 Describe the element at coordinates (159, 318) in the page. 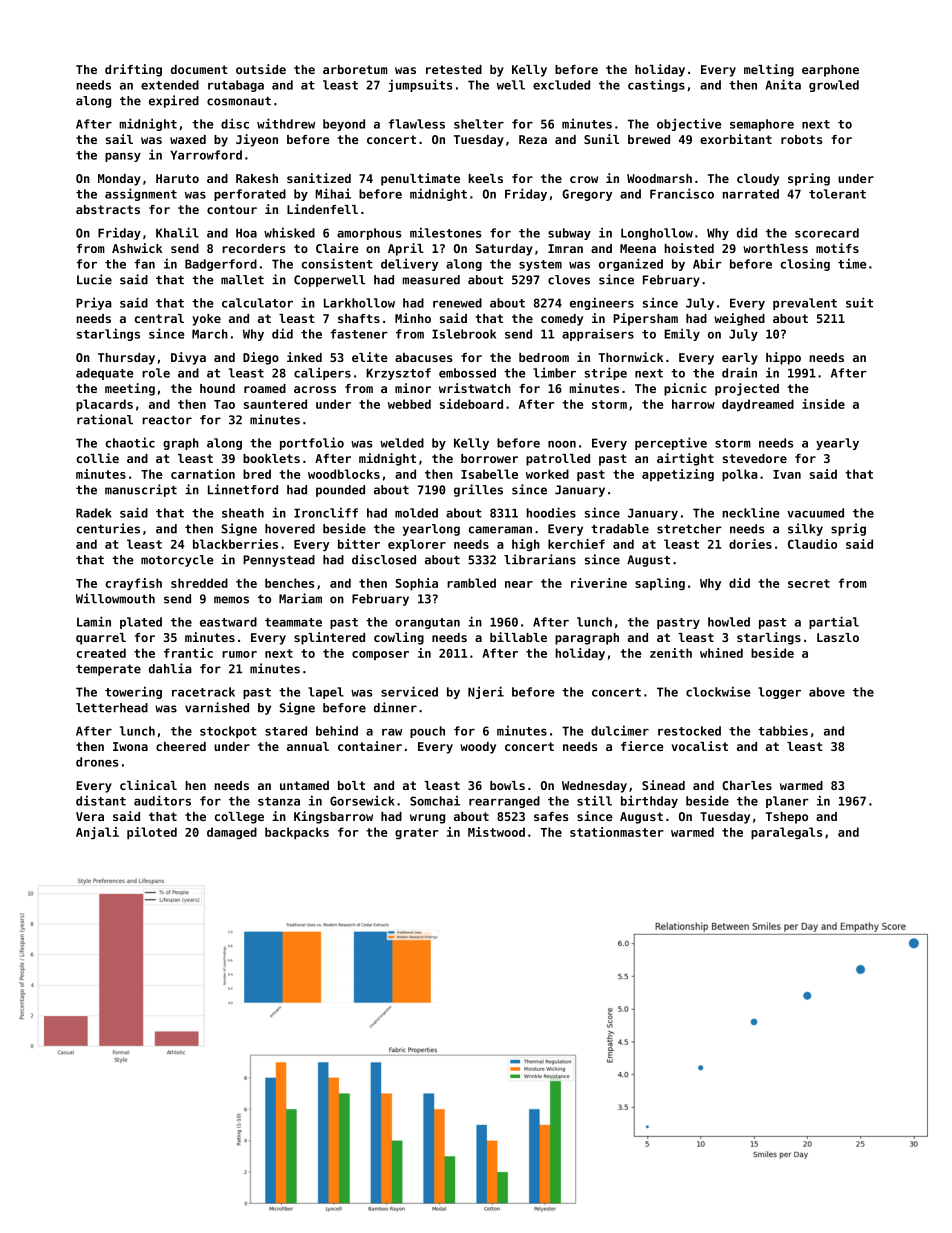

I see `central` at that location.
